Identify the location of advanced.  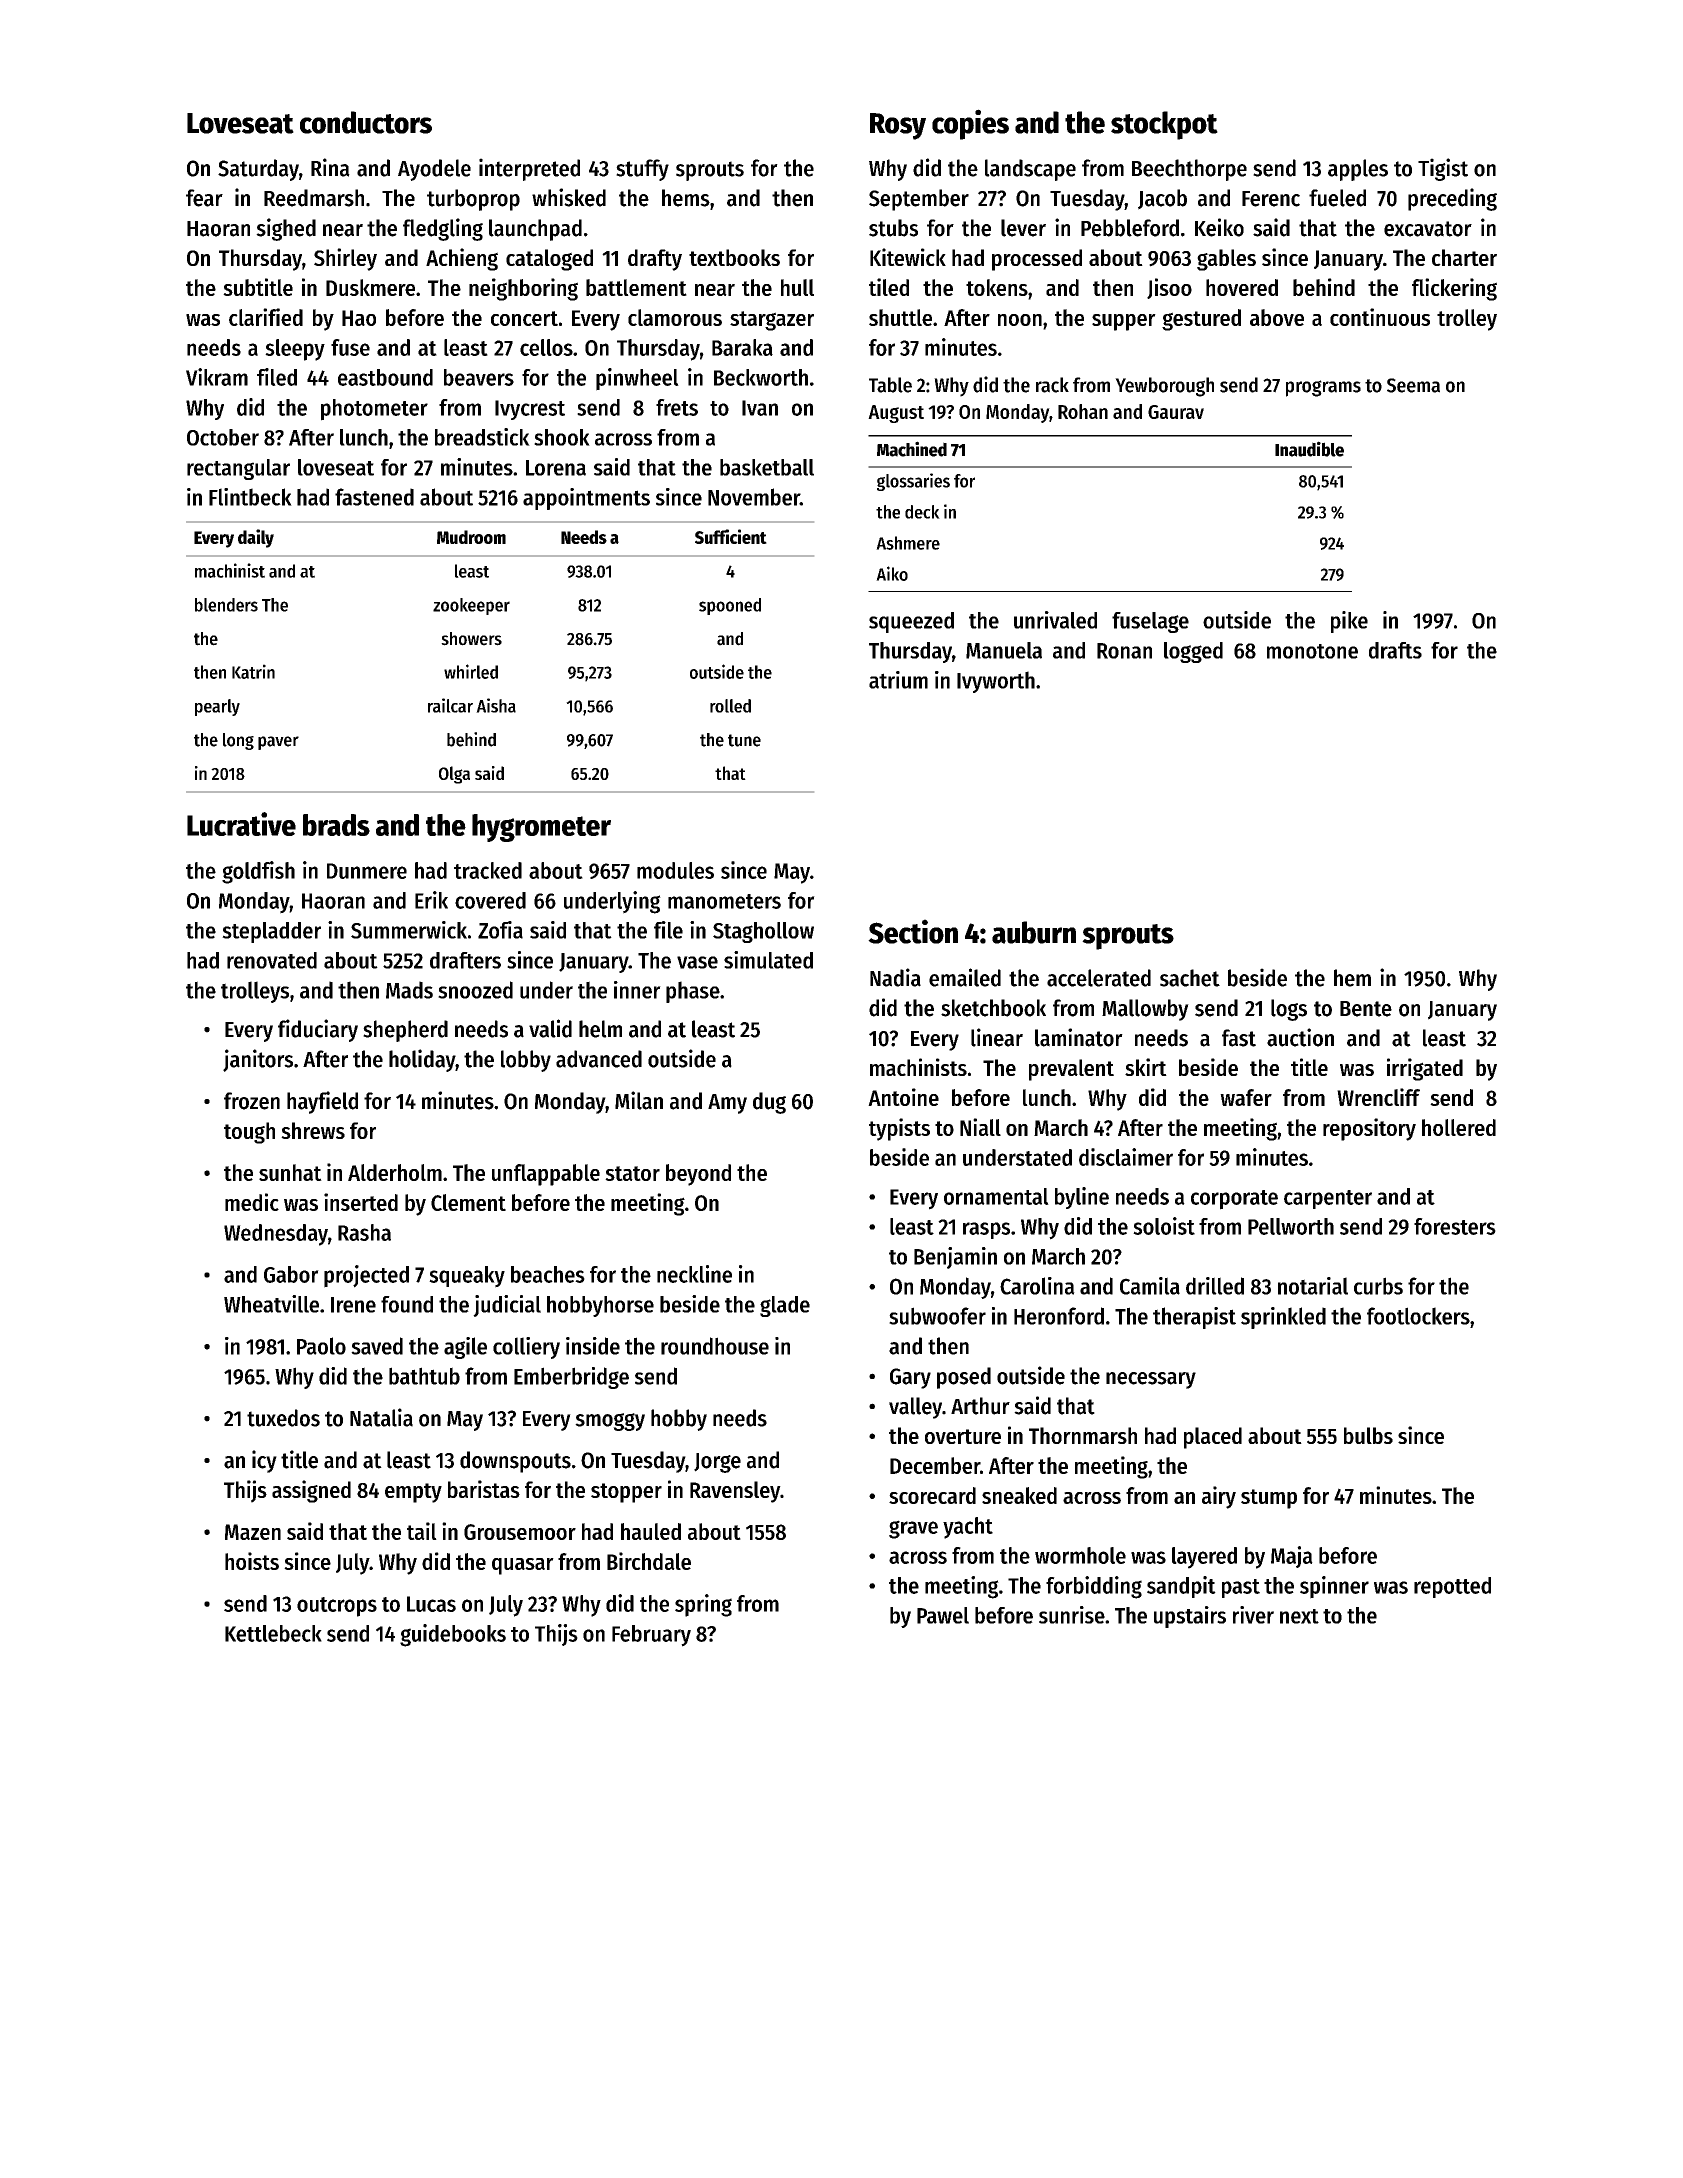
(599, 1059).
